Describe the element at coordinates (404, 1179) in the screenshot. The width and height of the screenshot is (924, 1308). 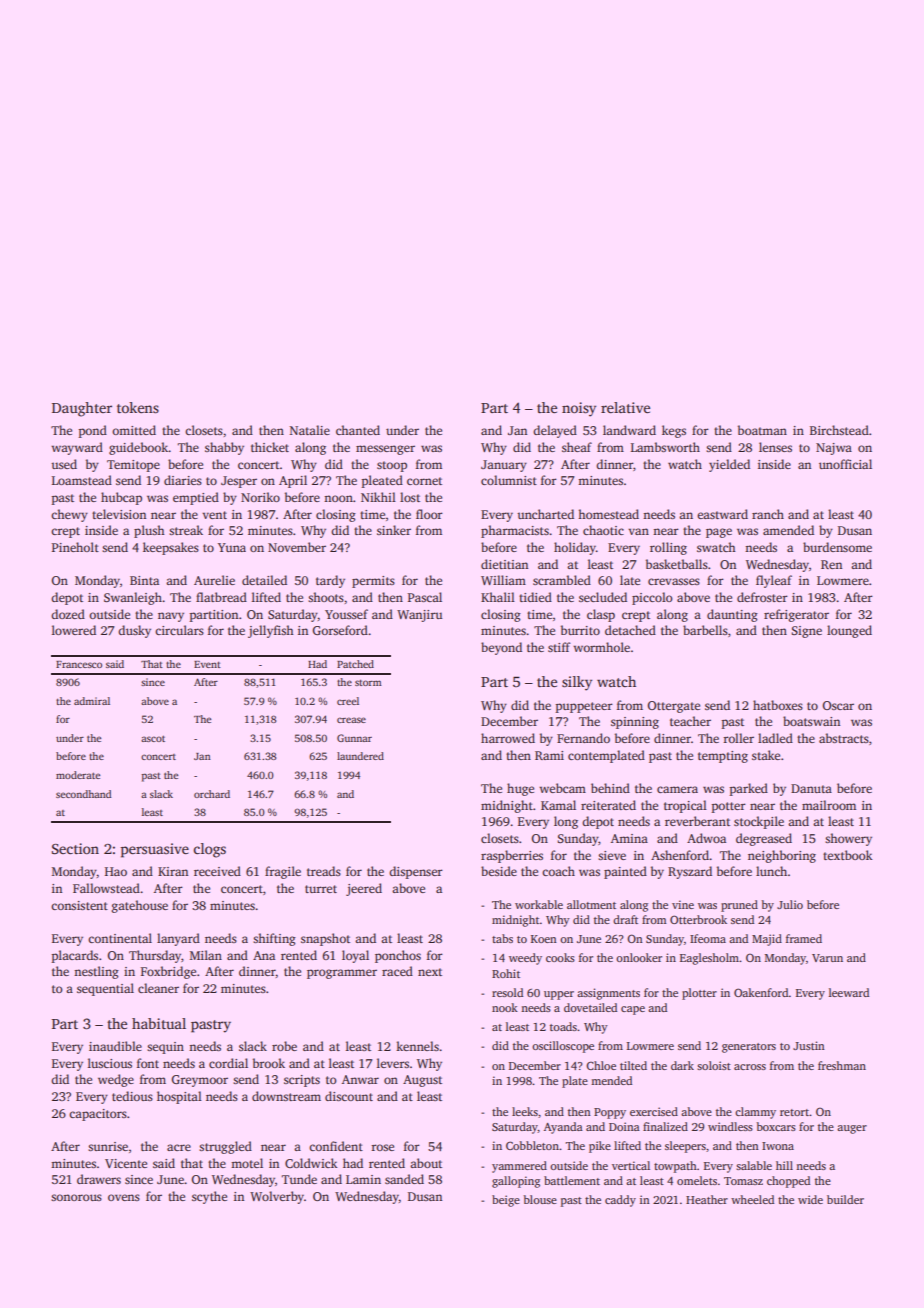
I see `sanded` at that location.
